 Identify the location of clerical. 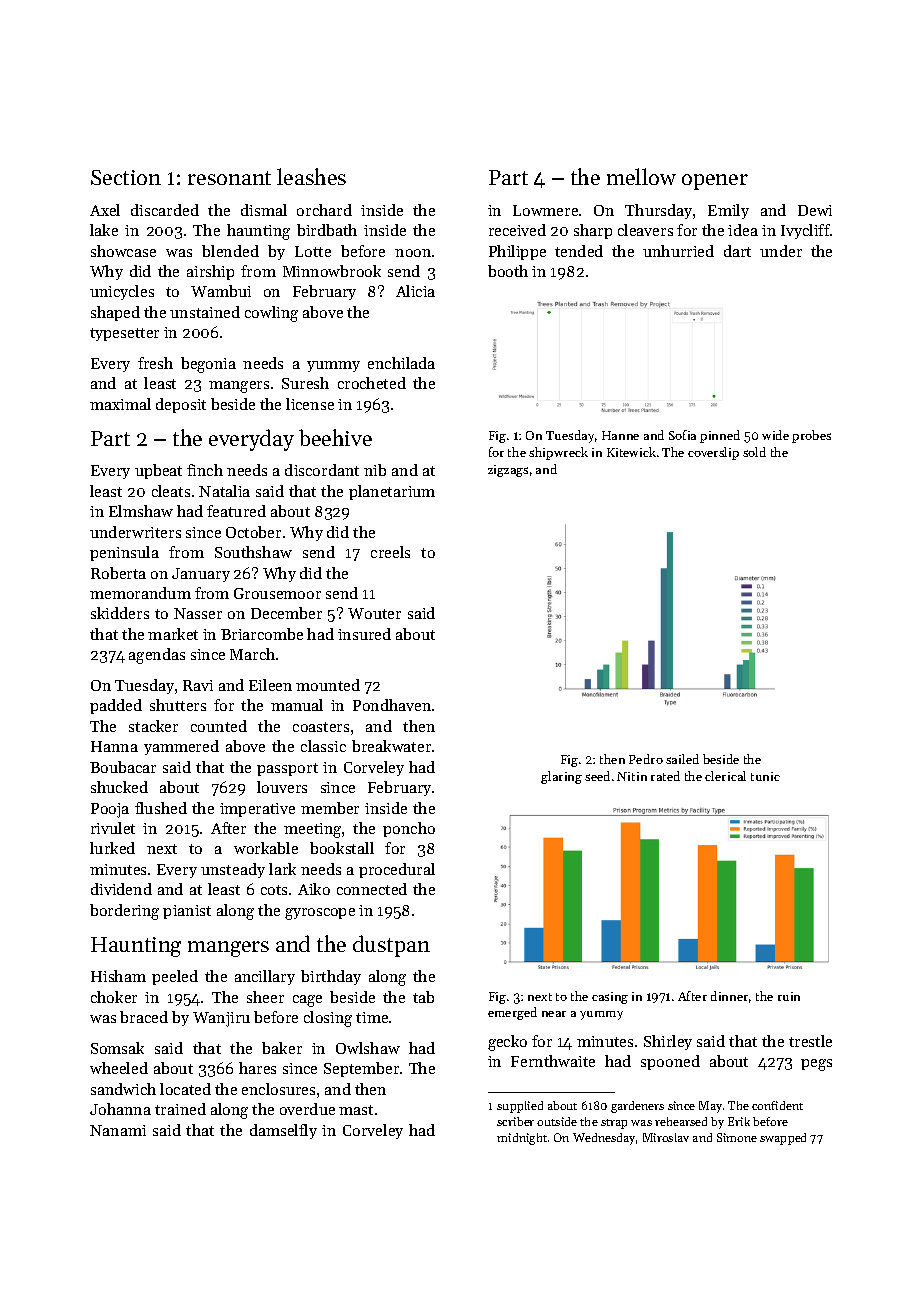
(725, 776).
